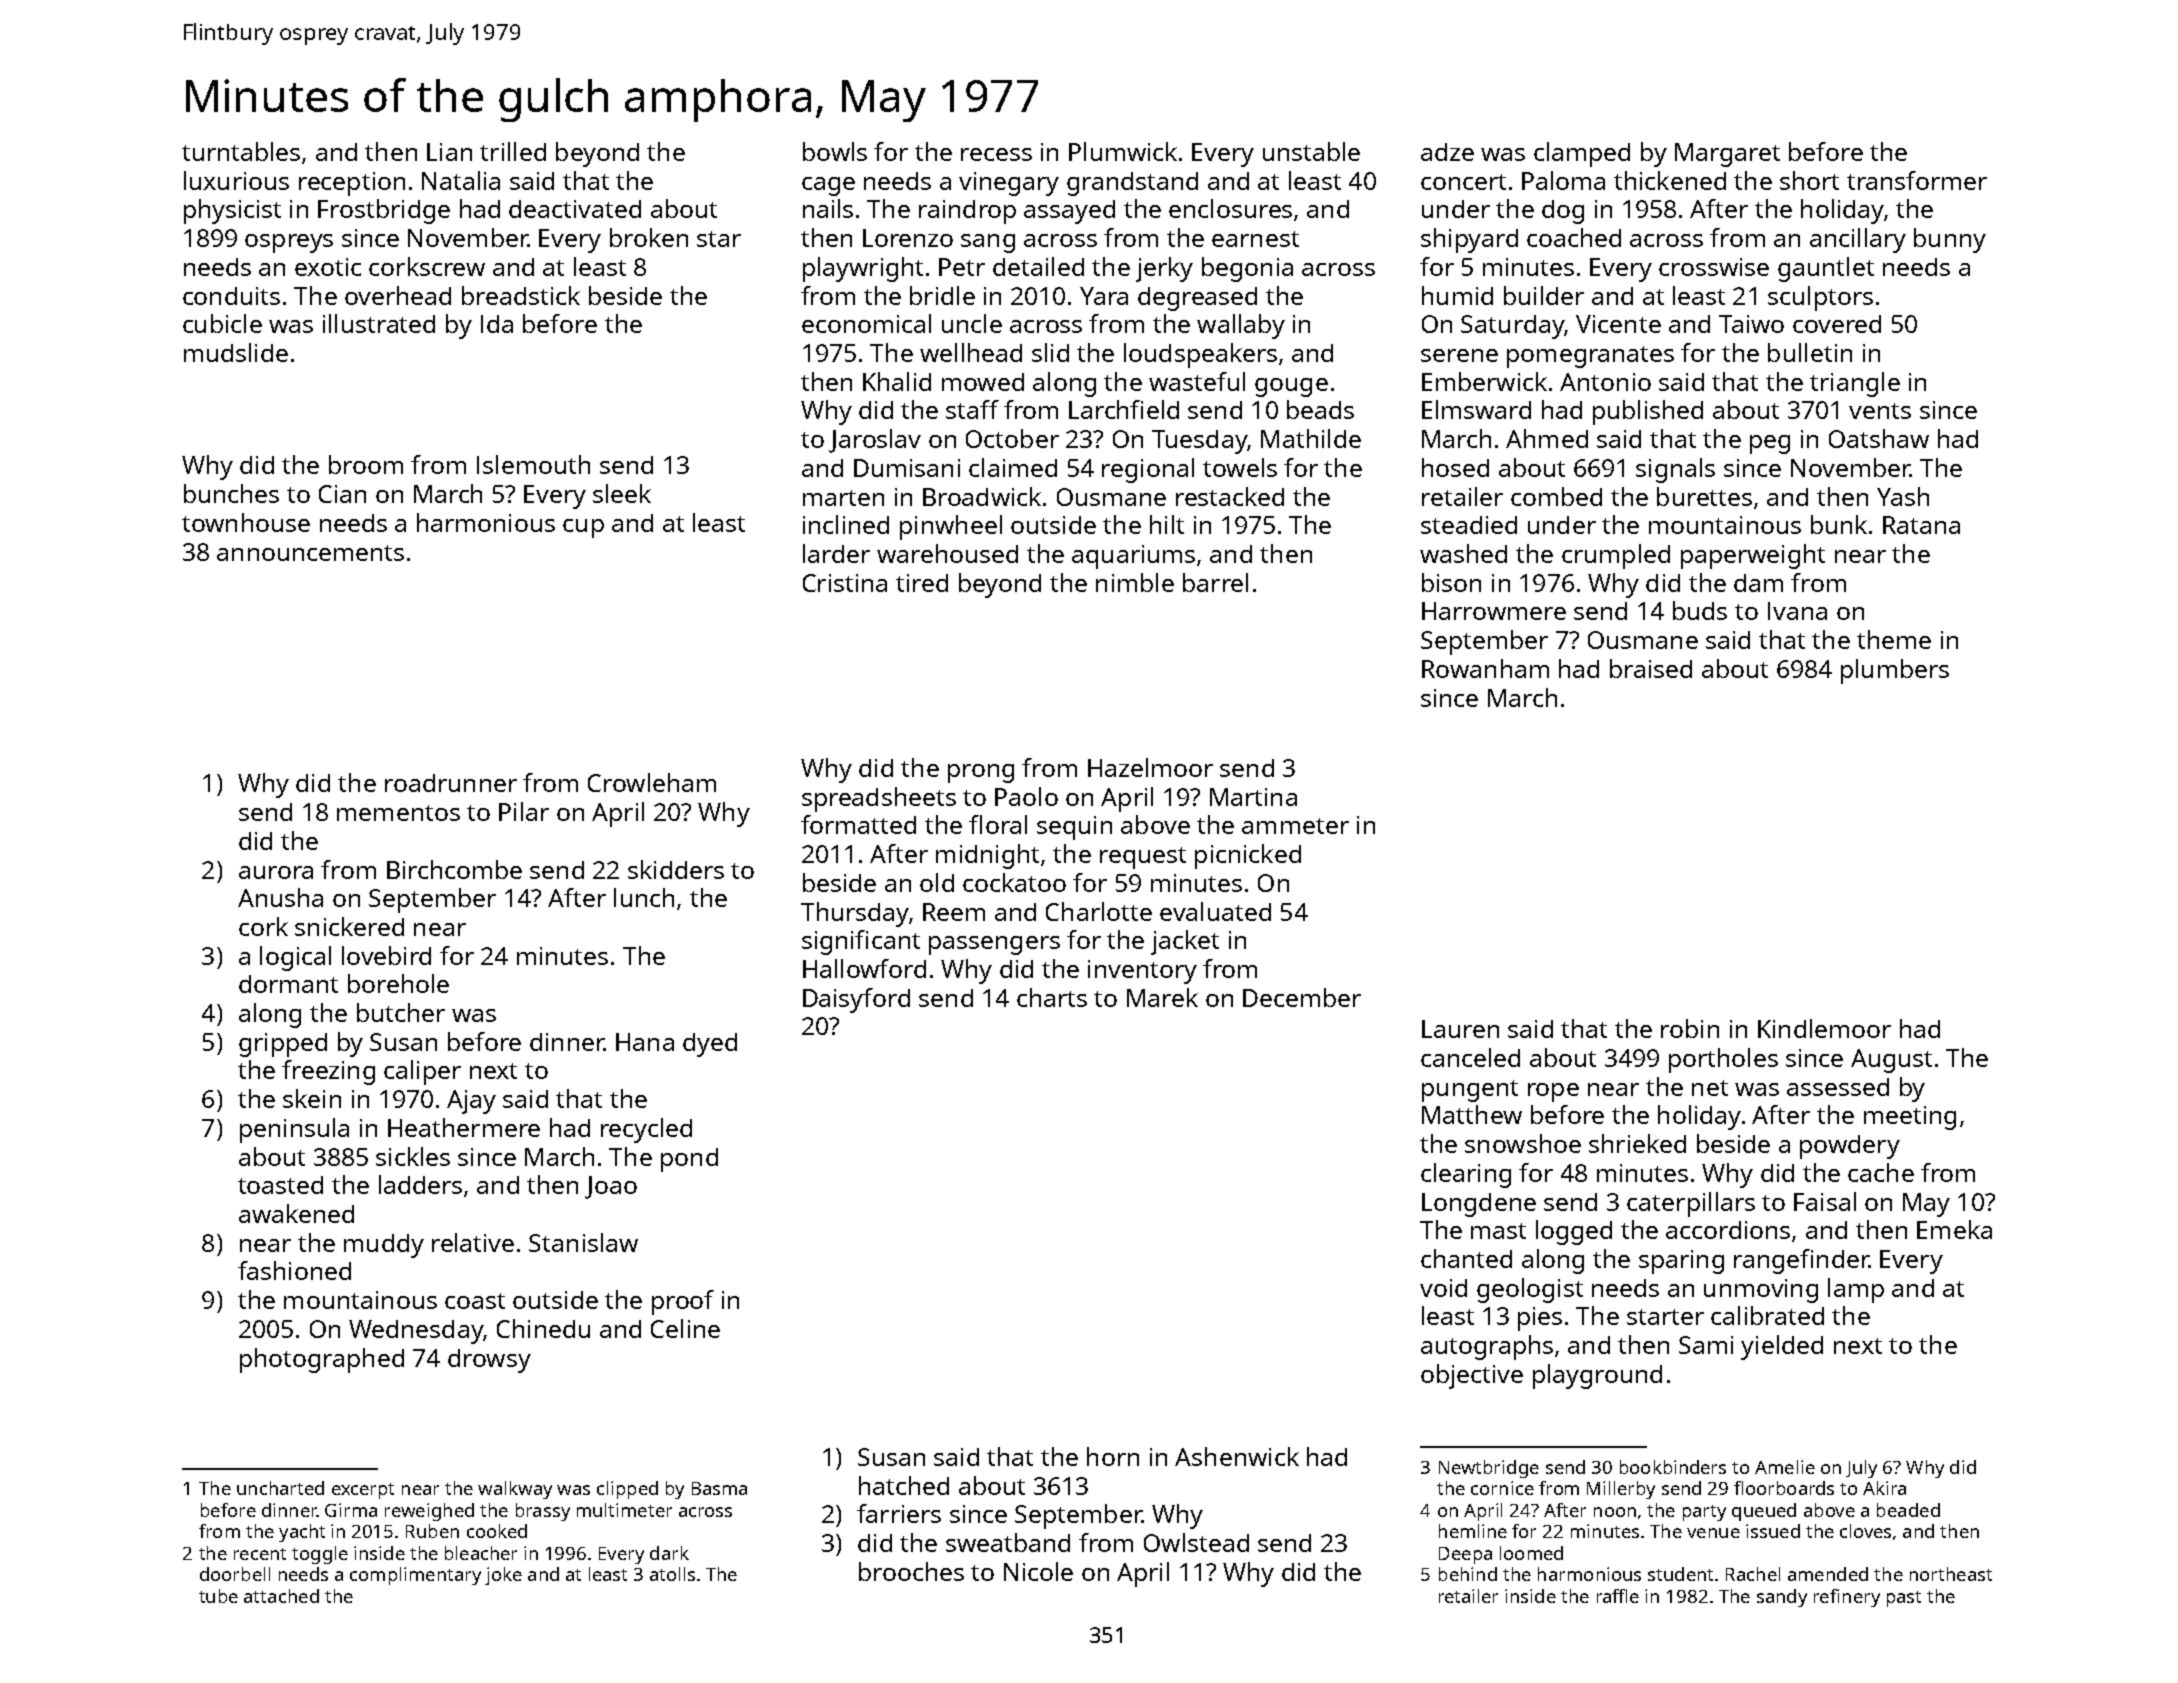 This image has width=2178, height=1683. What do you see at coordinates (1894, 639) in the image?
I see `theme` at bounding box center [1894, 639].
